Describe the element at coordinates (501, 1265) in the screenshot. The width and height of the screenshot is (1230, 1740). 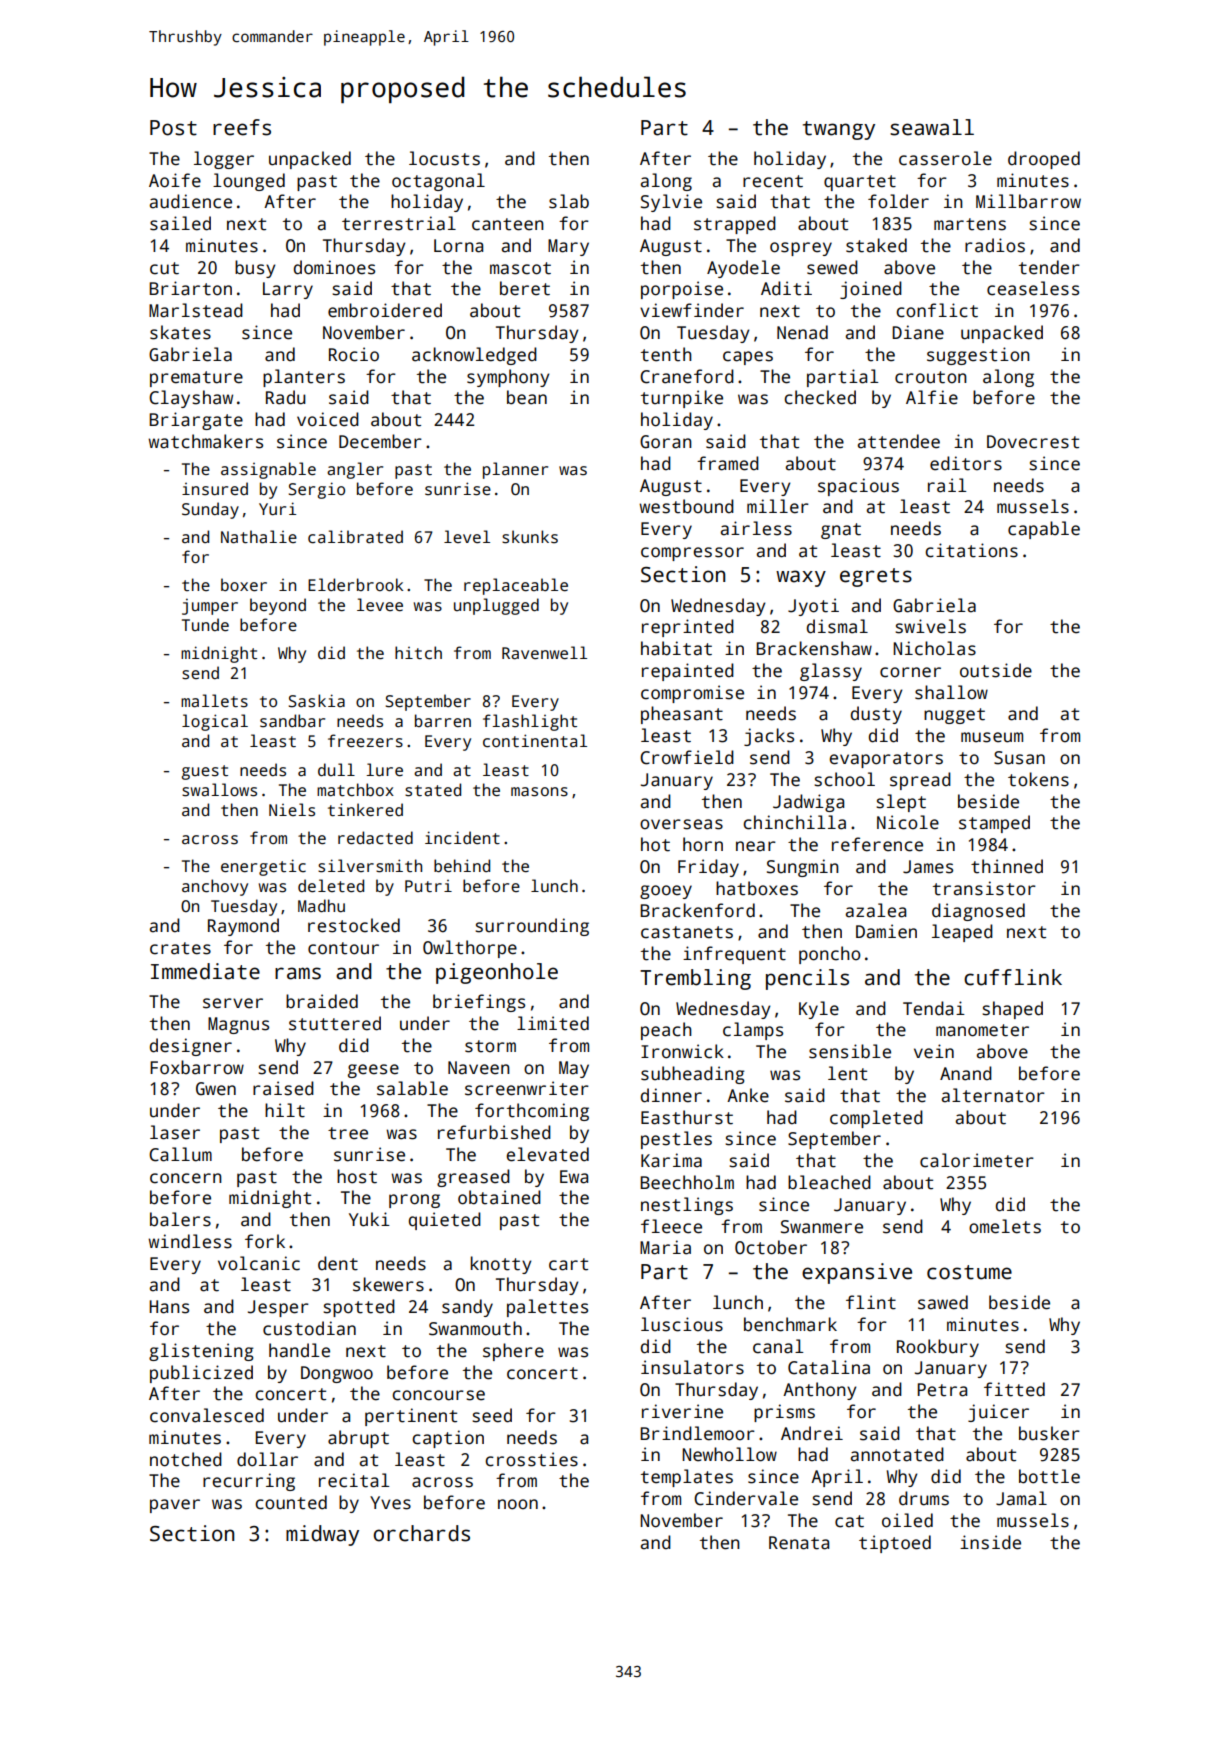
I see `knotty` at that location.
